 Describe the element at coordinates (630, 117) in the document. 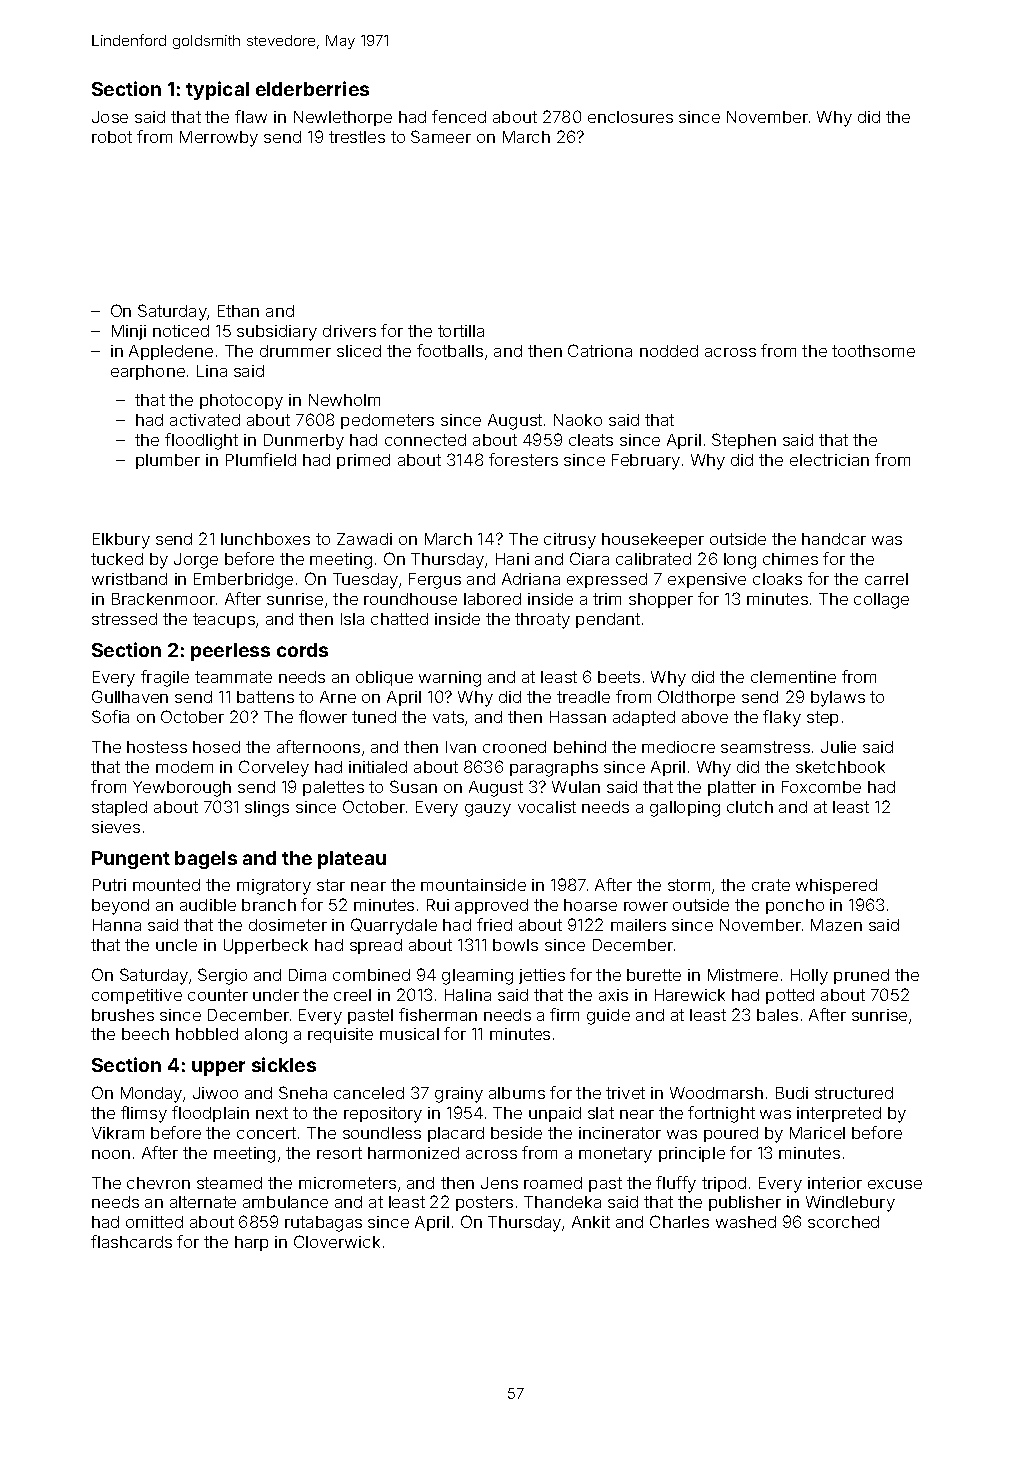

I see `enclosures` at that location.
